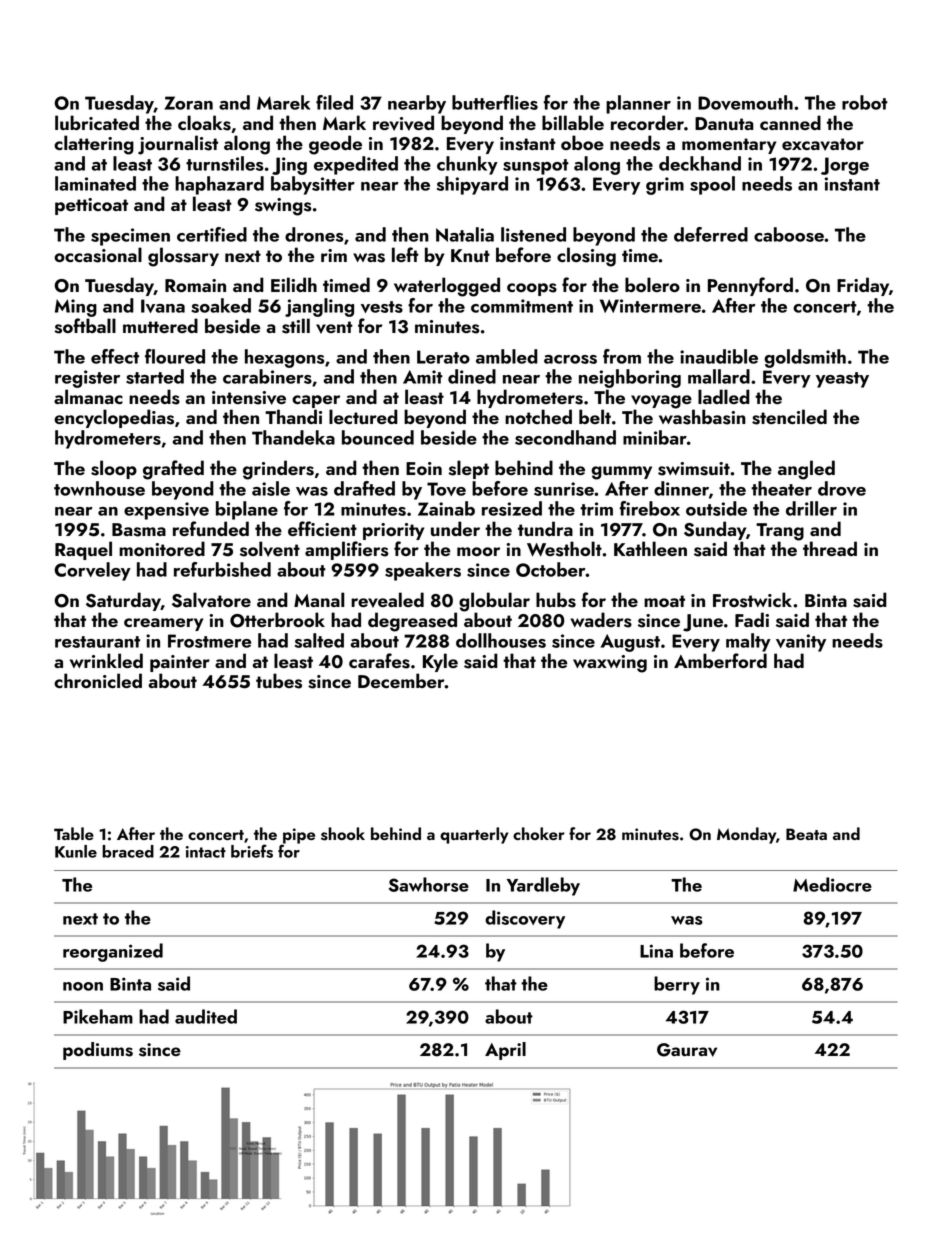 The width and height of the image is (952, 1233). Describe the element at coordinates (745, 102) in the image. I see `Dovemouth` at that location.
